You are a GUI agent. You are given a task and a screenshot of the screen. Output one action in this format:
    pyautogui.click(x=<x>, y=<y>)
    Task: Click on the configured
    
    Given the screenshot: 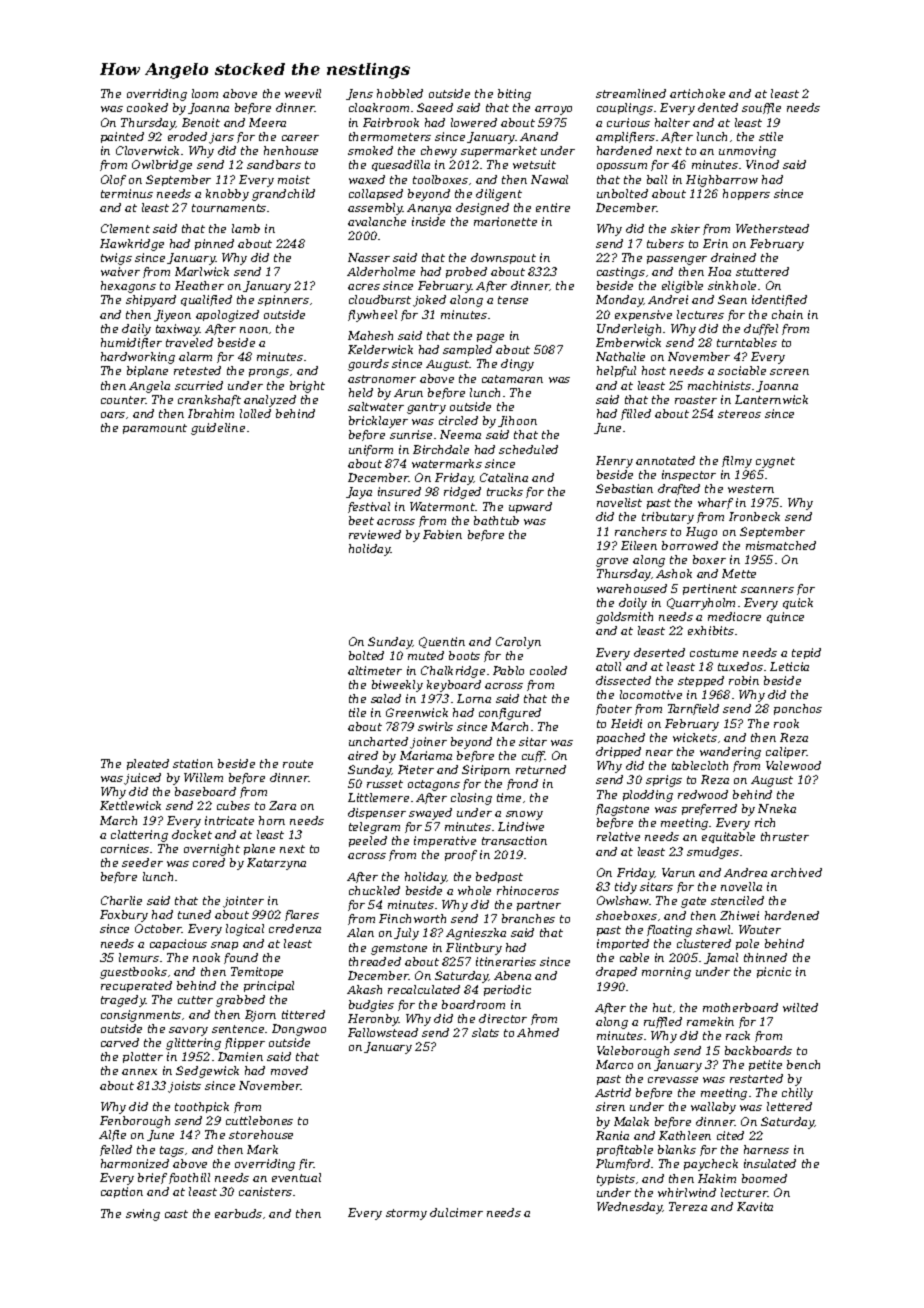 What is the action you would take?
    pyautogui.click(x=510, y=714)
